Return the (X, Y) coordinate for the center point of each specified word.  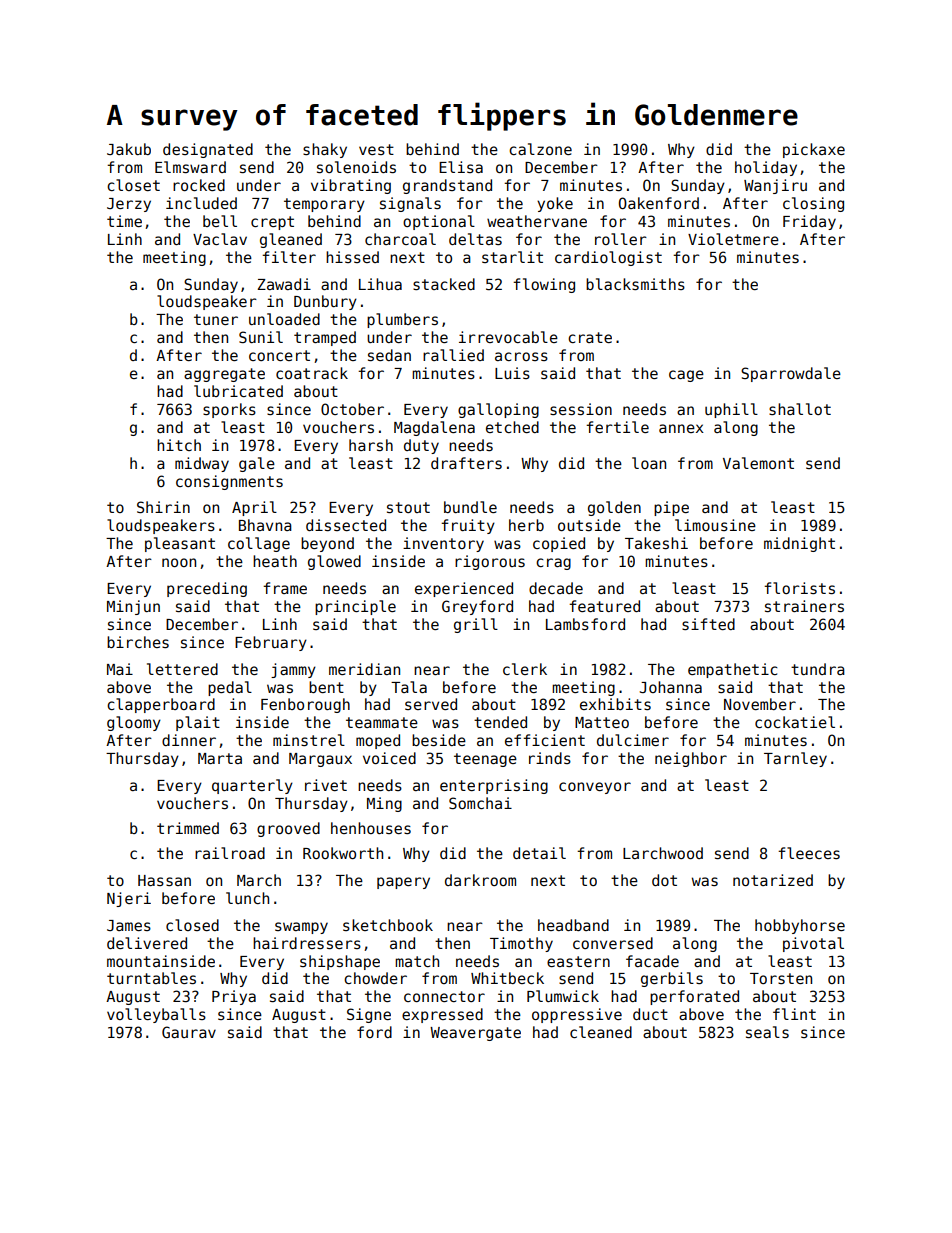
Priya (234, 997)
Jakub (129, 149)
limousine (715, 525)
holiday (766, 168)
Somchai (480, 803)
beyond (327, 544)
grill (476, 625)
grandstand (447, 186)
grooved (288, 829)
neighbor (691, 759)
